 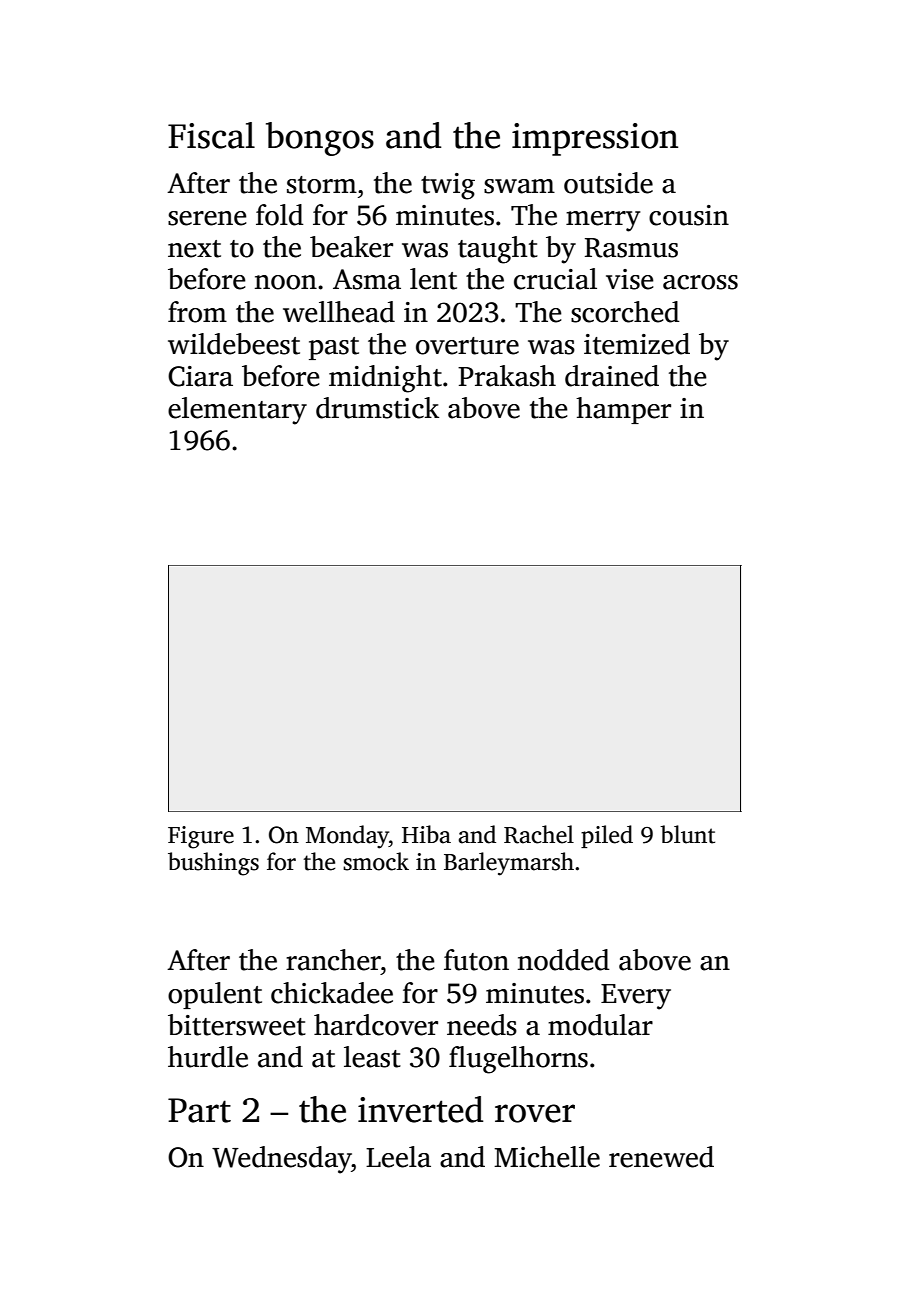 What do you see at coordinates (201, 837) in the page?
I see `Figure` at bounding box center [201, 837].
